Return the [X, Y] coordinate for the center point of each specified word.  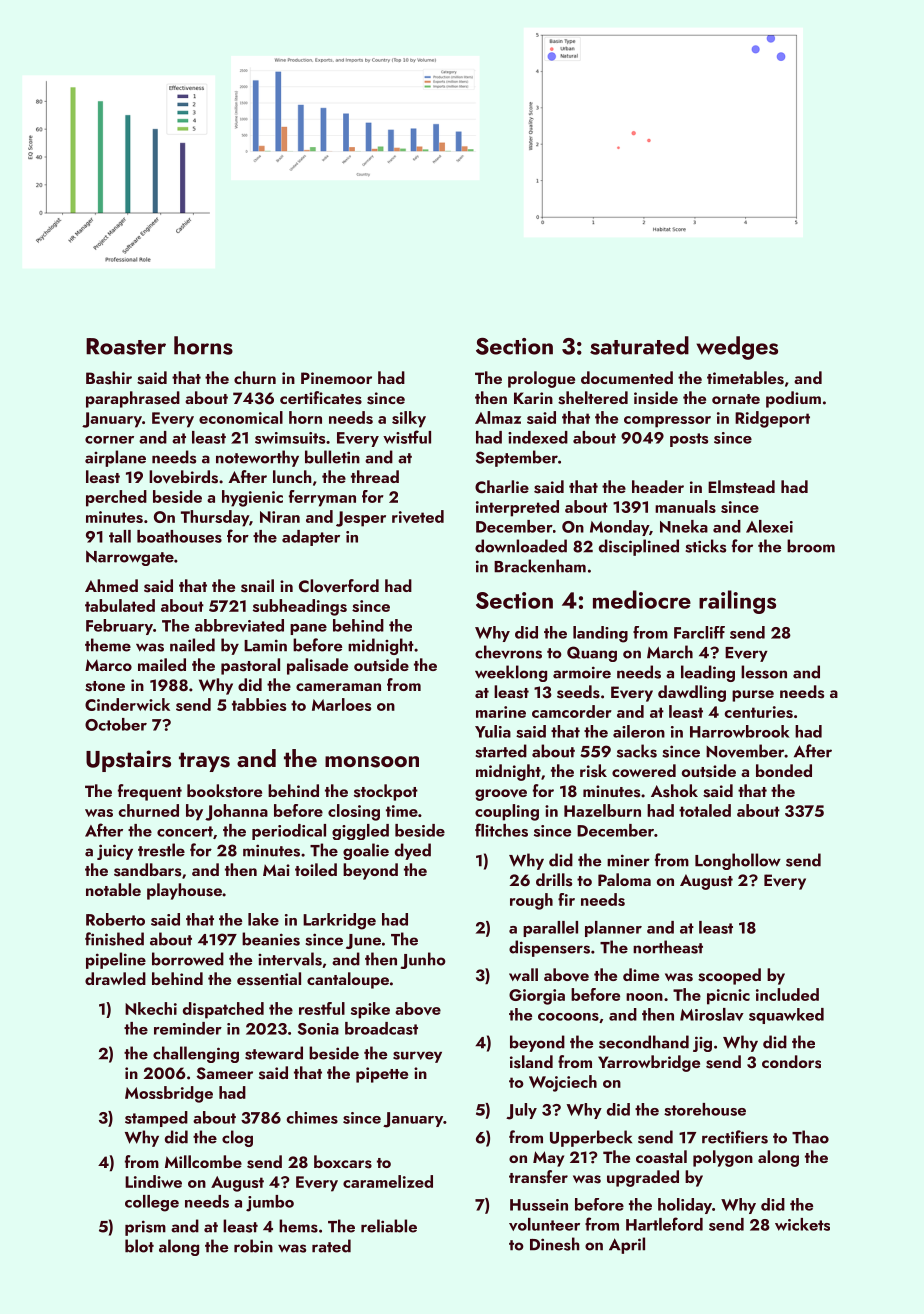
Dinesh [555, 1244]
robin [253, 1246]
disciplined [639, 547]
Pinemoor [336, 378]
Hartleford [664, 1224]
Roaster [126, 346]
